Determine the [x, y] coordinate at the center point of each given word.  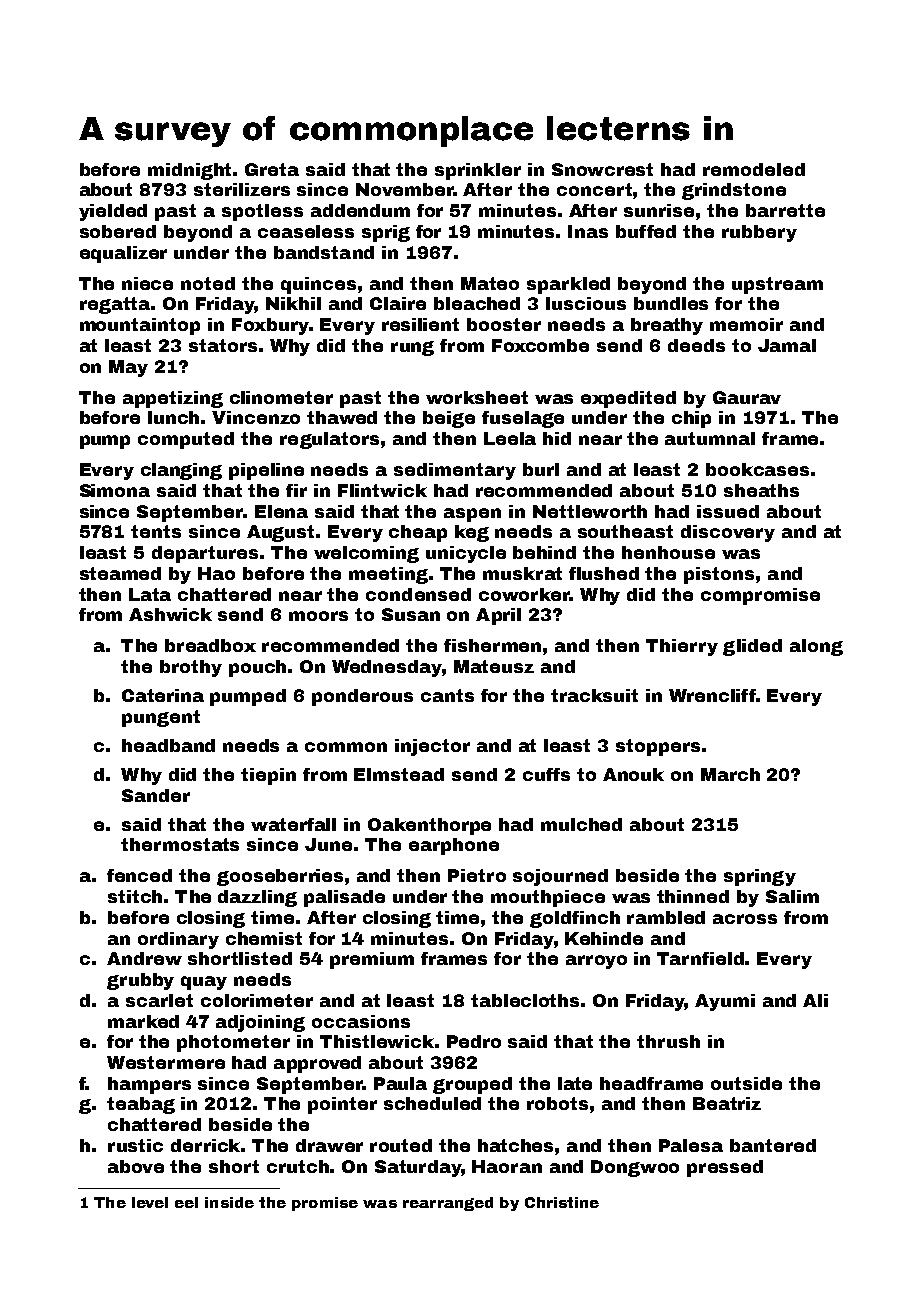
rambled [666, 917]
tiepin [268, 776]
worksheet [477, 397]
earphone [454, 846]
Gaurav [747, 397]
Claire [398, 303]
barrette [785, 210]
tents [156, 531]
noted [208, 283]
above [136, 1166]
